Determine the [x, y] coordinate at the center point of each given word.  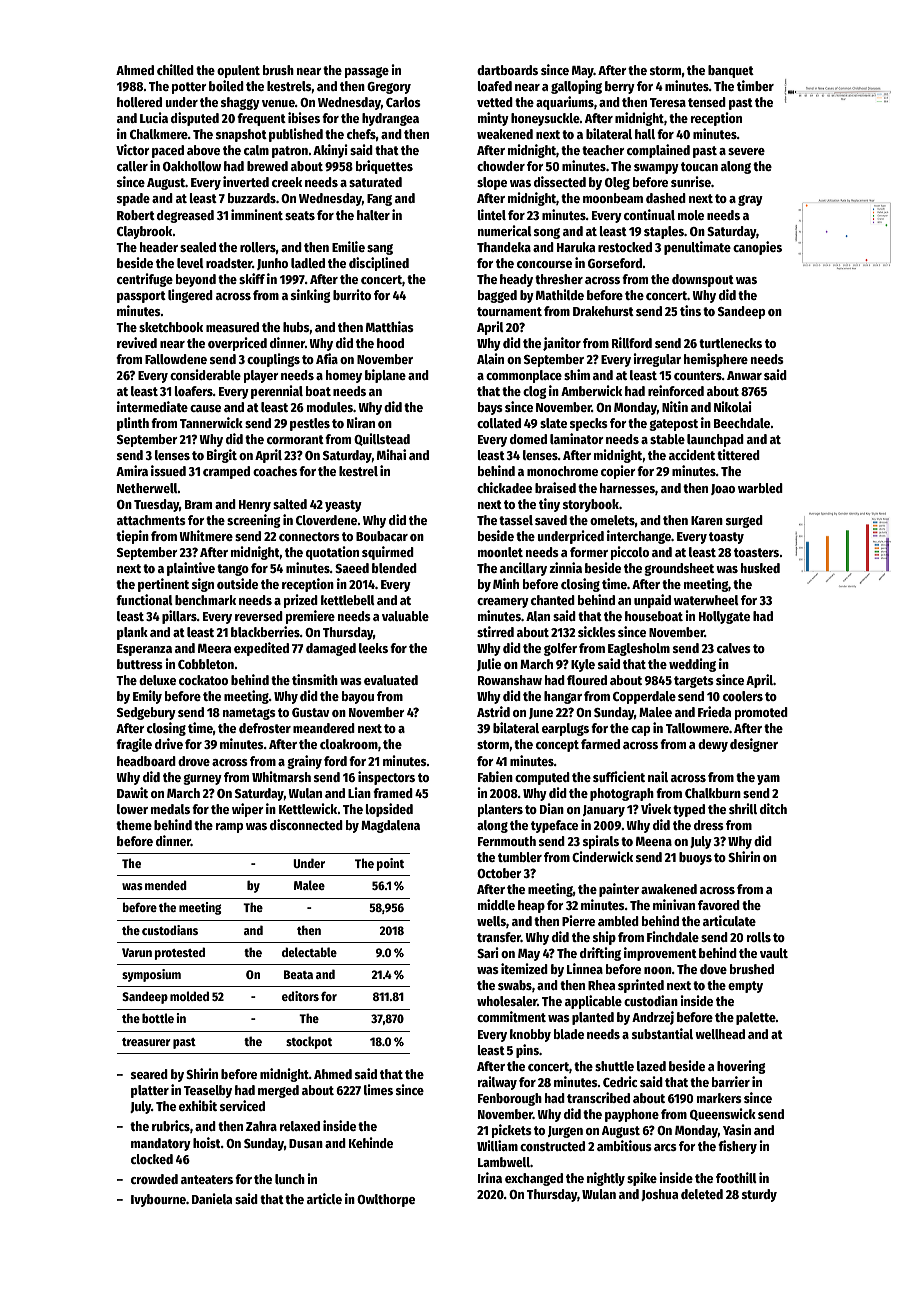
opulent [238, 71]
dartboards [507, 70]
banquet [731, 71]
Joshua [659, 1195]
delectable [309, 952]
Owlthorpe [386, 1200]
